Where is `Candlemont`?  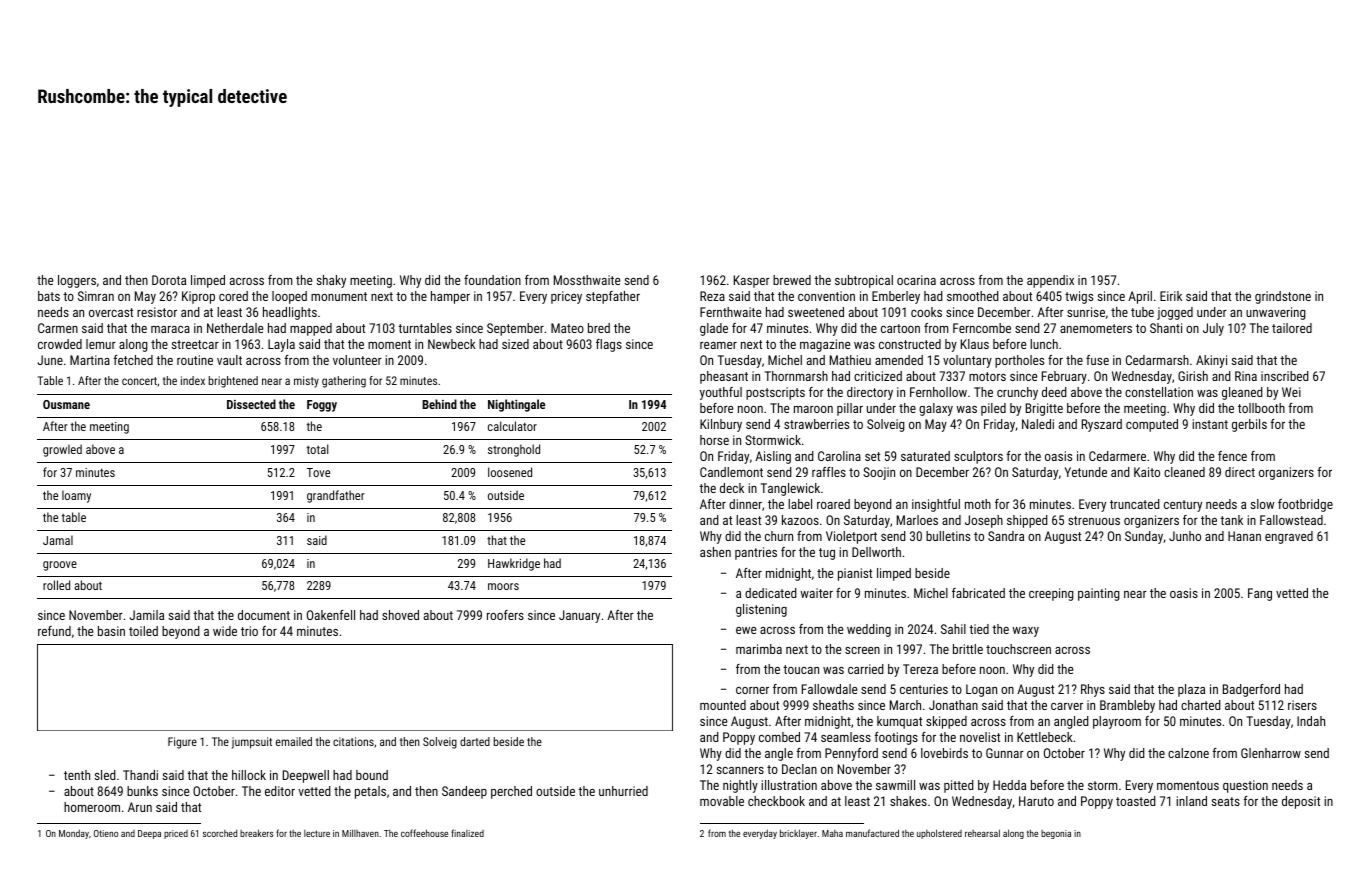
Candlemont is located at coordinates (731, 472).
